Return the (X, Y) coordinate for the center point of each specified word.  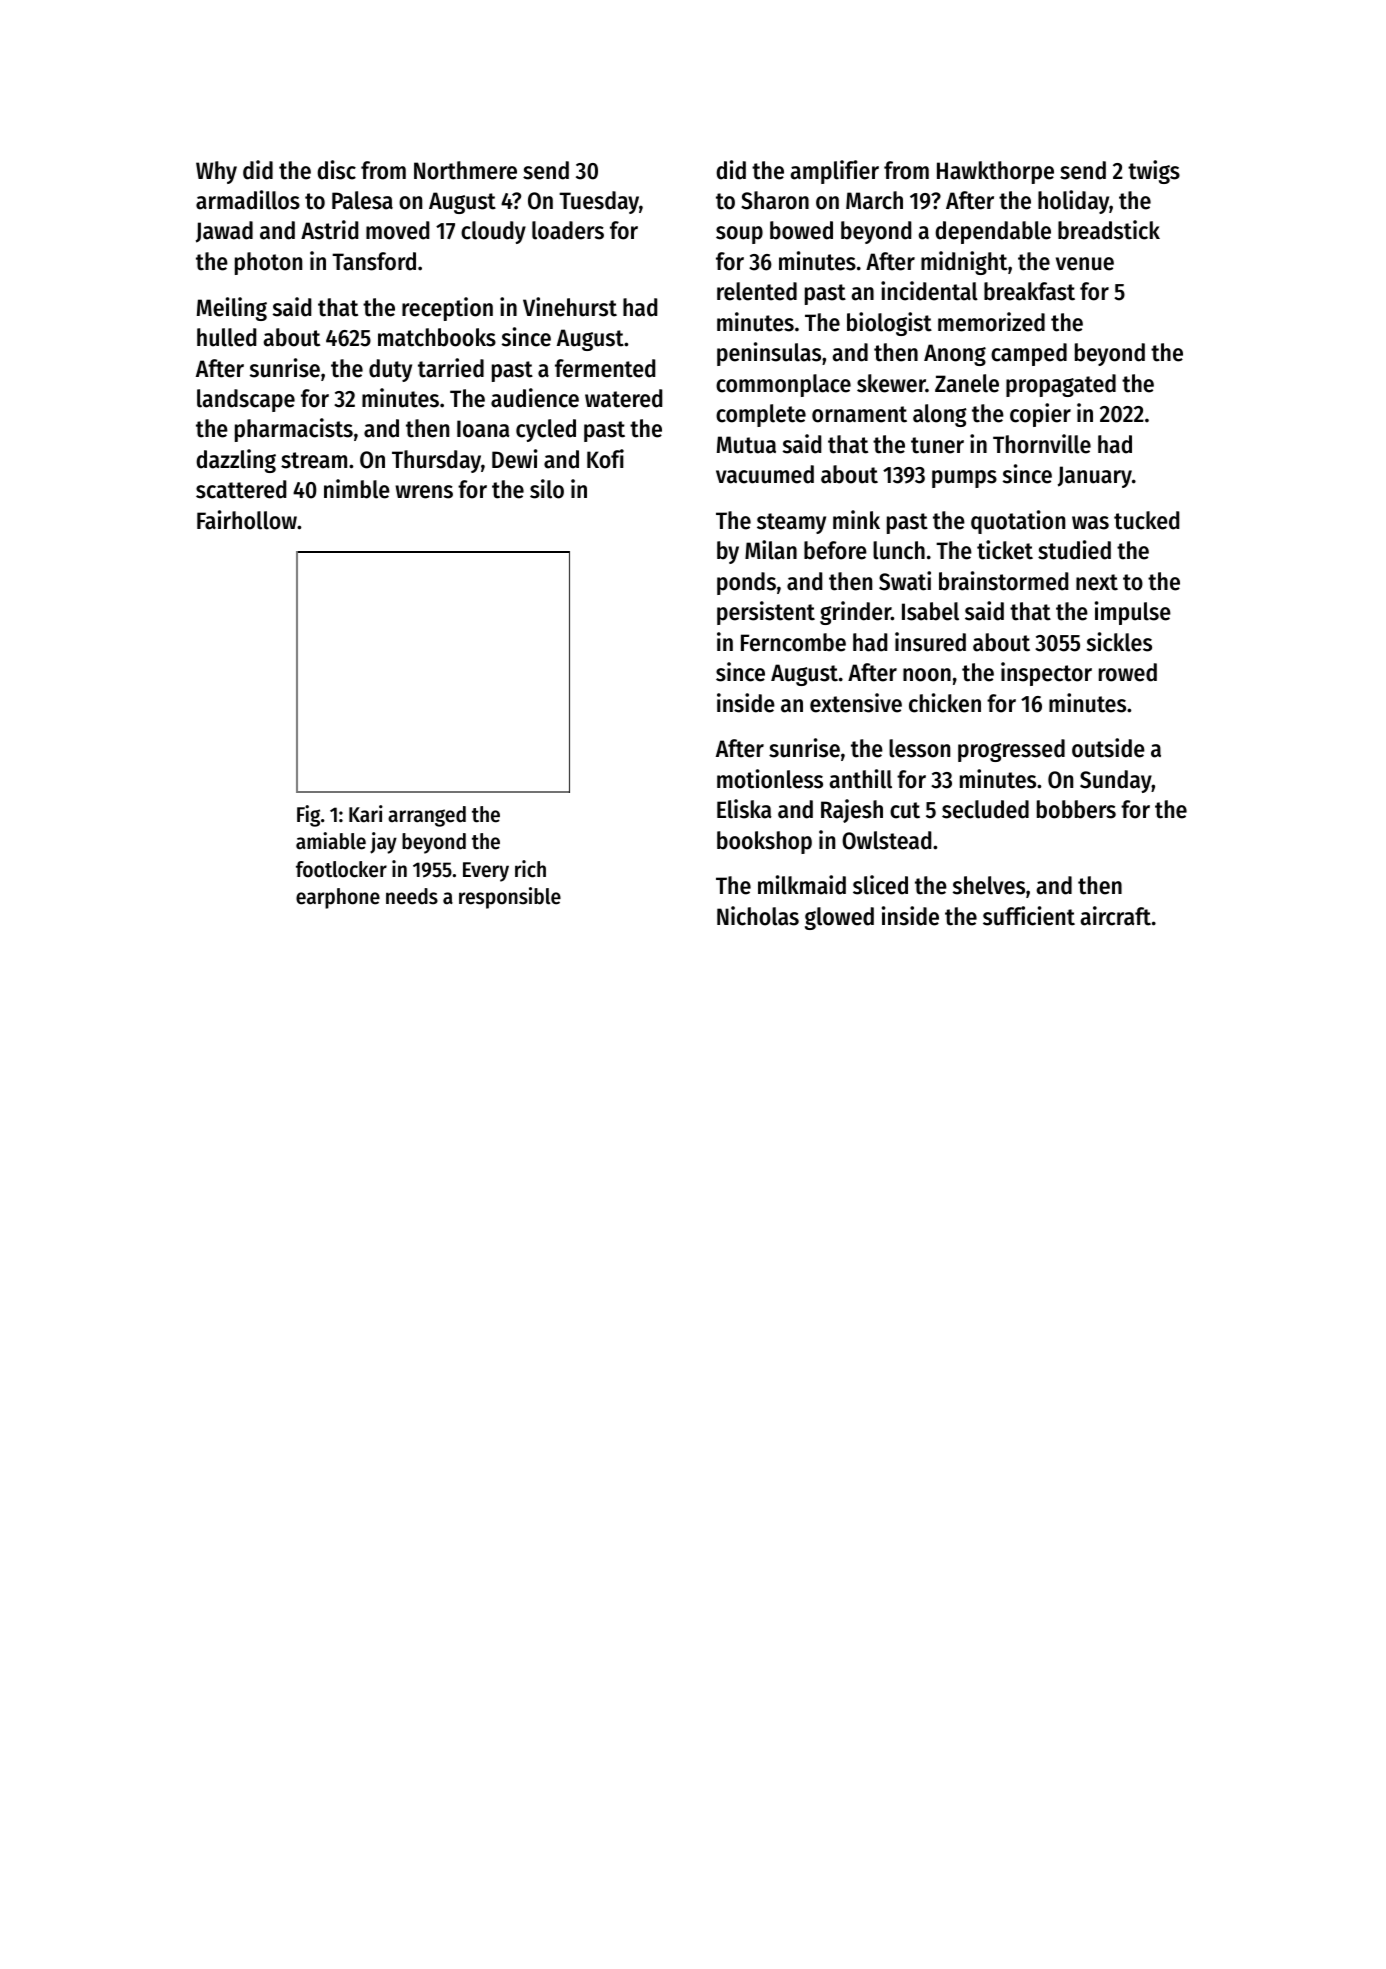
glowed (839, 918)
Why (216, 172)
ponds (746, 583)
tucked (1146, 520)
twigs (1154, 172)
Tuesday (599, 202)
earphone (338, 898)
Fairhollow (247, 520)
